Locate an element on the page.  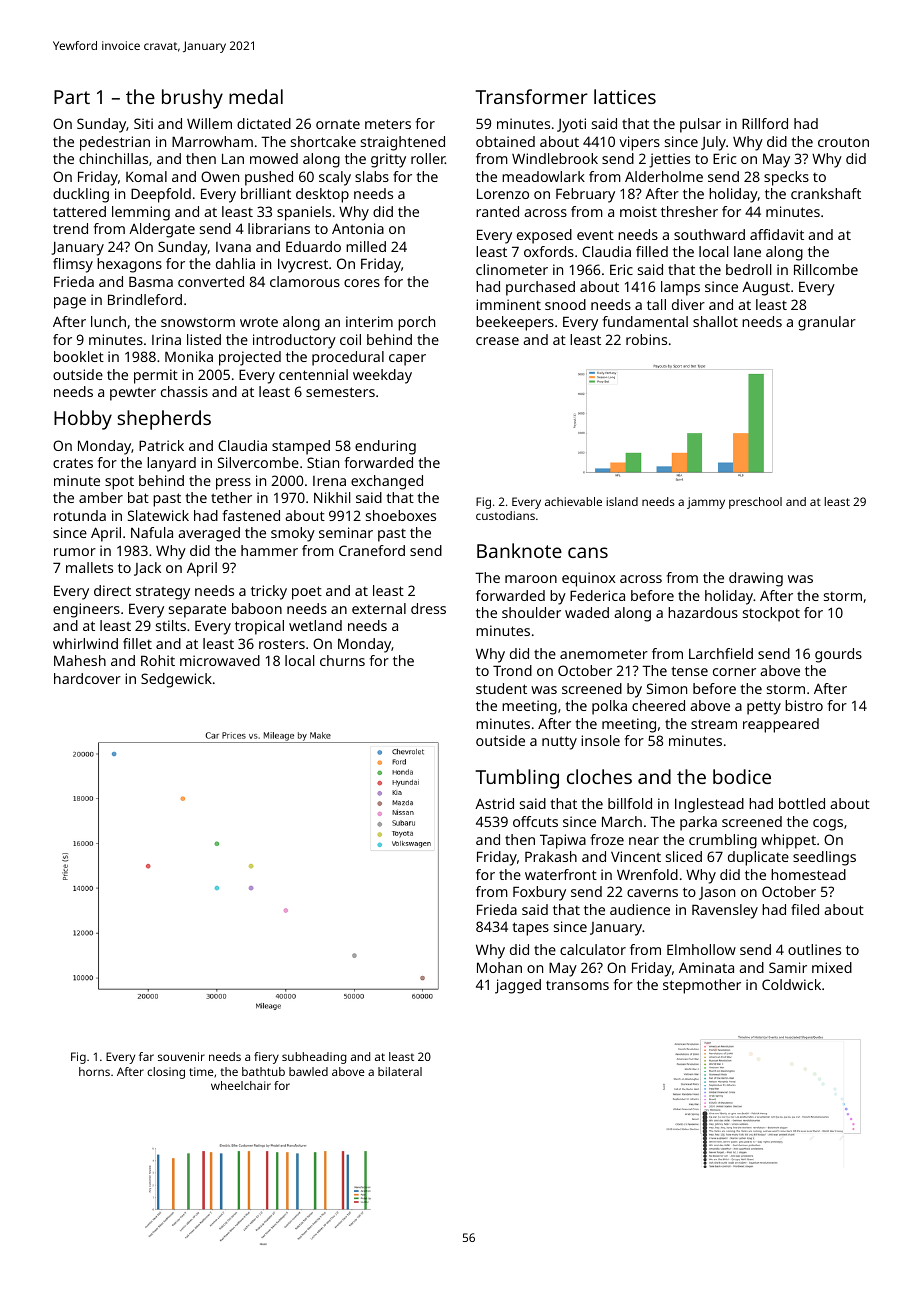
preschool is located at coordinates (755, 503).
